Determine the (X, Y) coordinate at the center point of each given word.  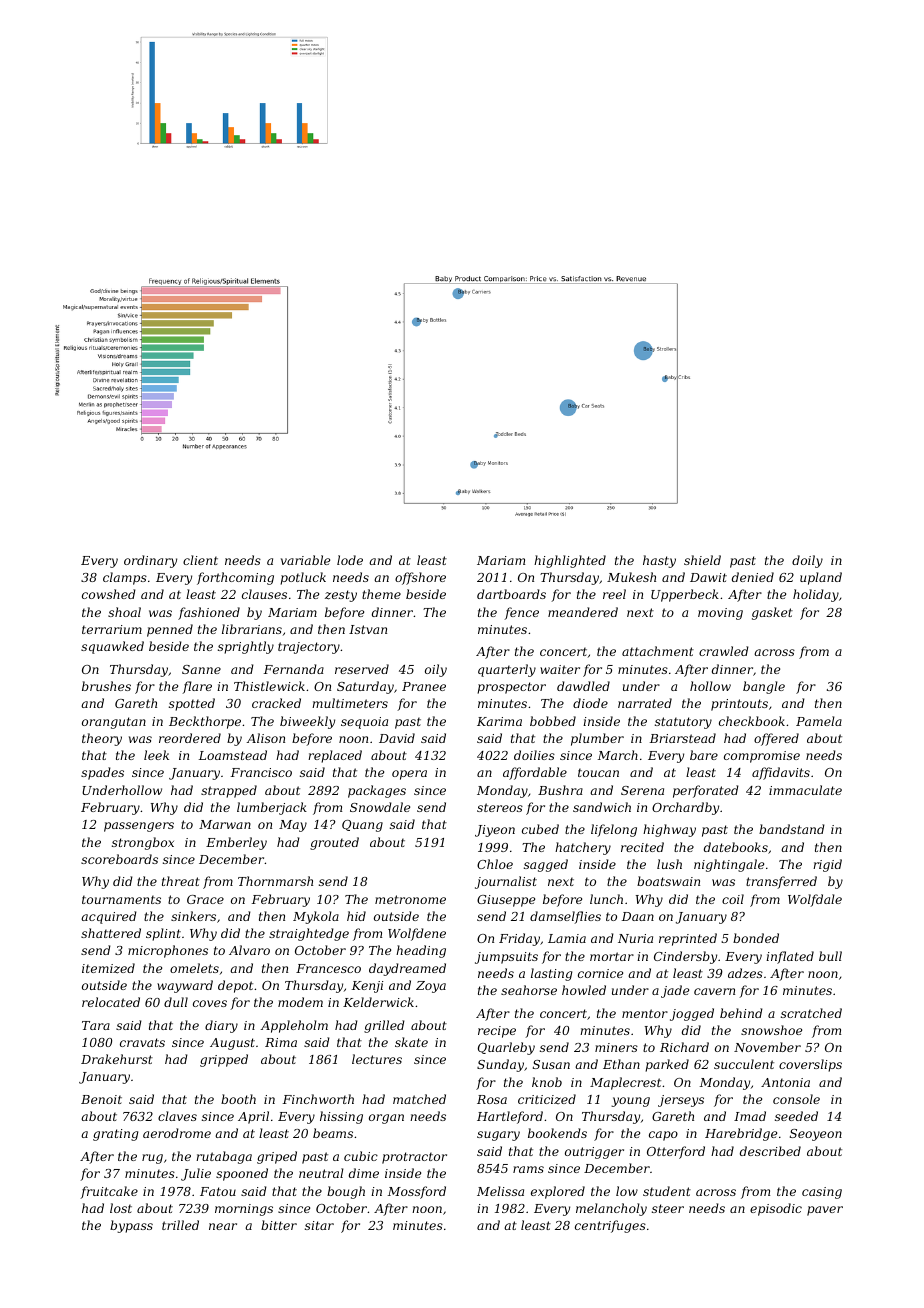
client (200, 560)
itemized (108, 968)
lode (350, 560)
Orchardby (685, 808)
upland (821, 578)
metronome (410, 899)
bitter (279, 1225)
